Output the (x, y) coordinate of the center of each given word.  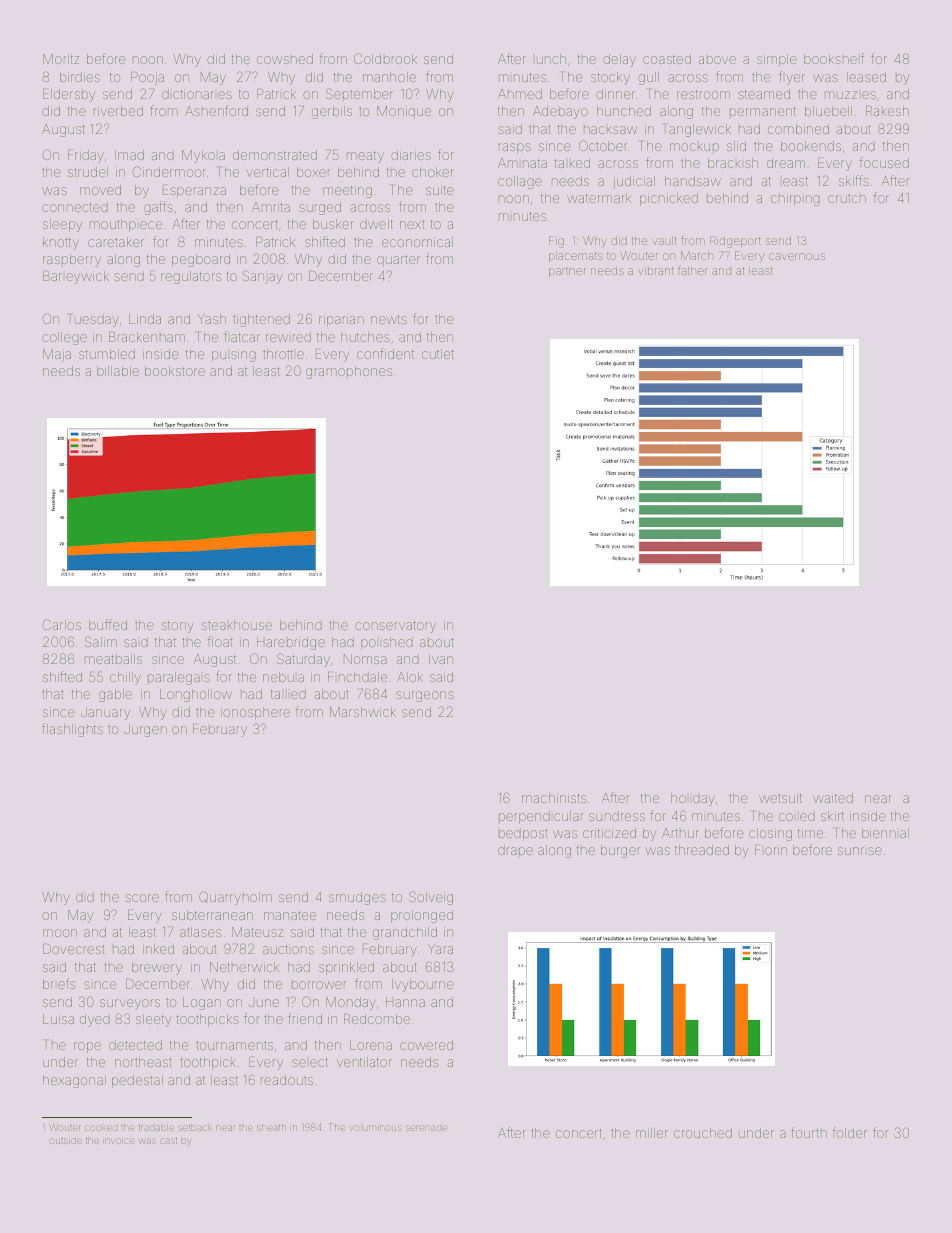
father (693, 270)
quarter (398, 260)
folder (850, 1132)
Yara (440, 949)
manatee (290, 915)
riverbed (118, 111)
